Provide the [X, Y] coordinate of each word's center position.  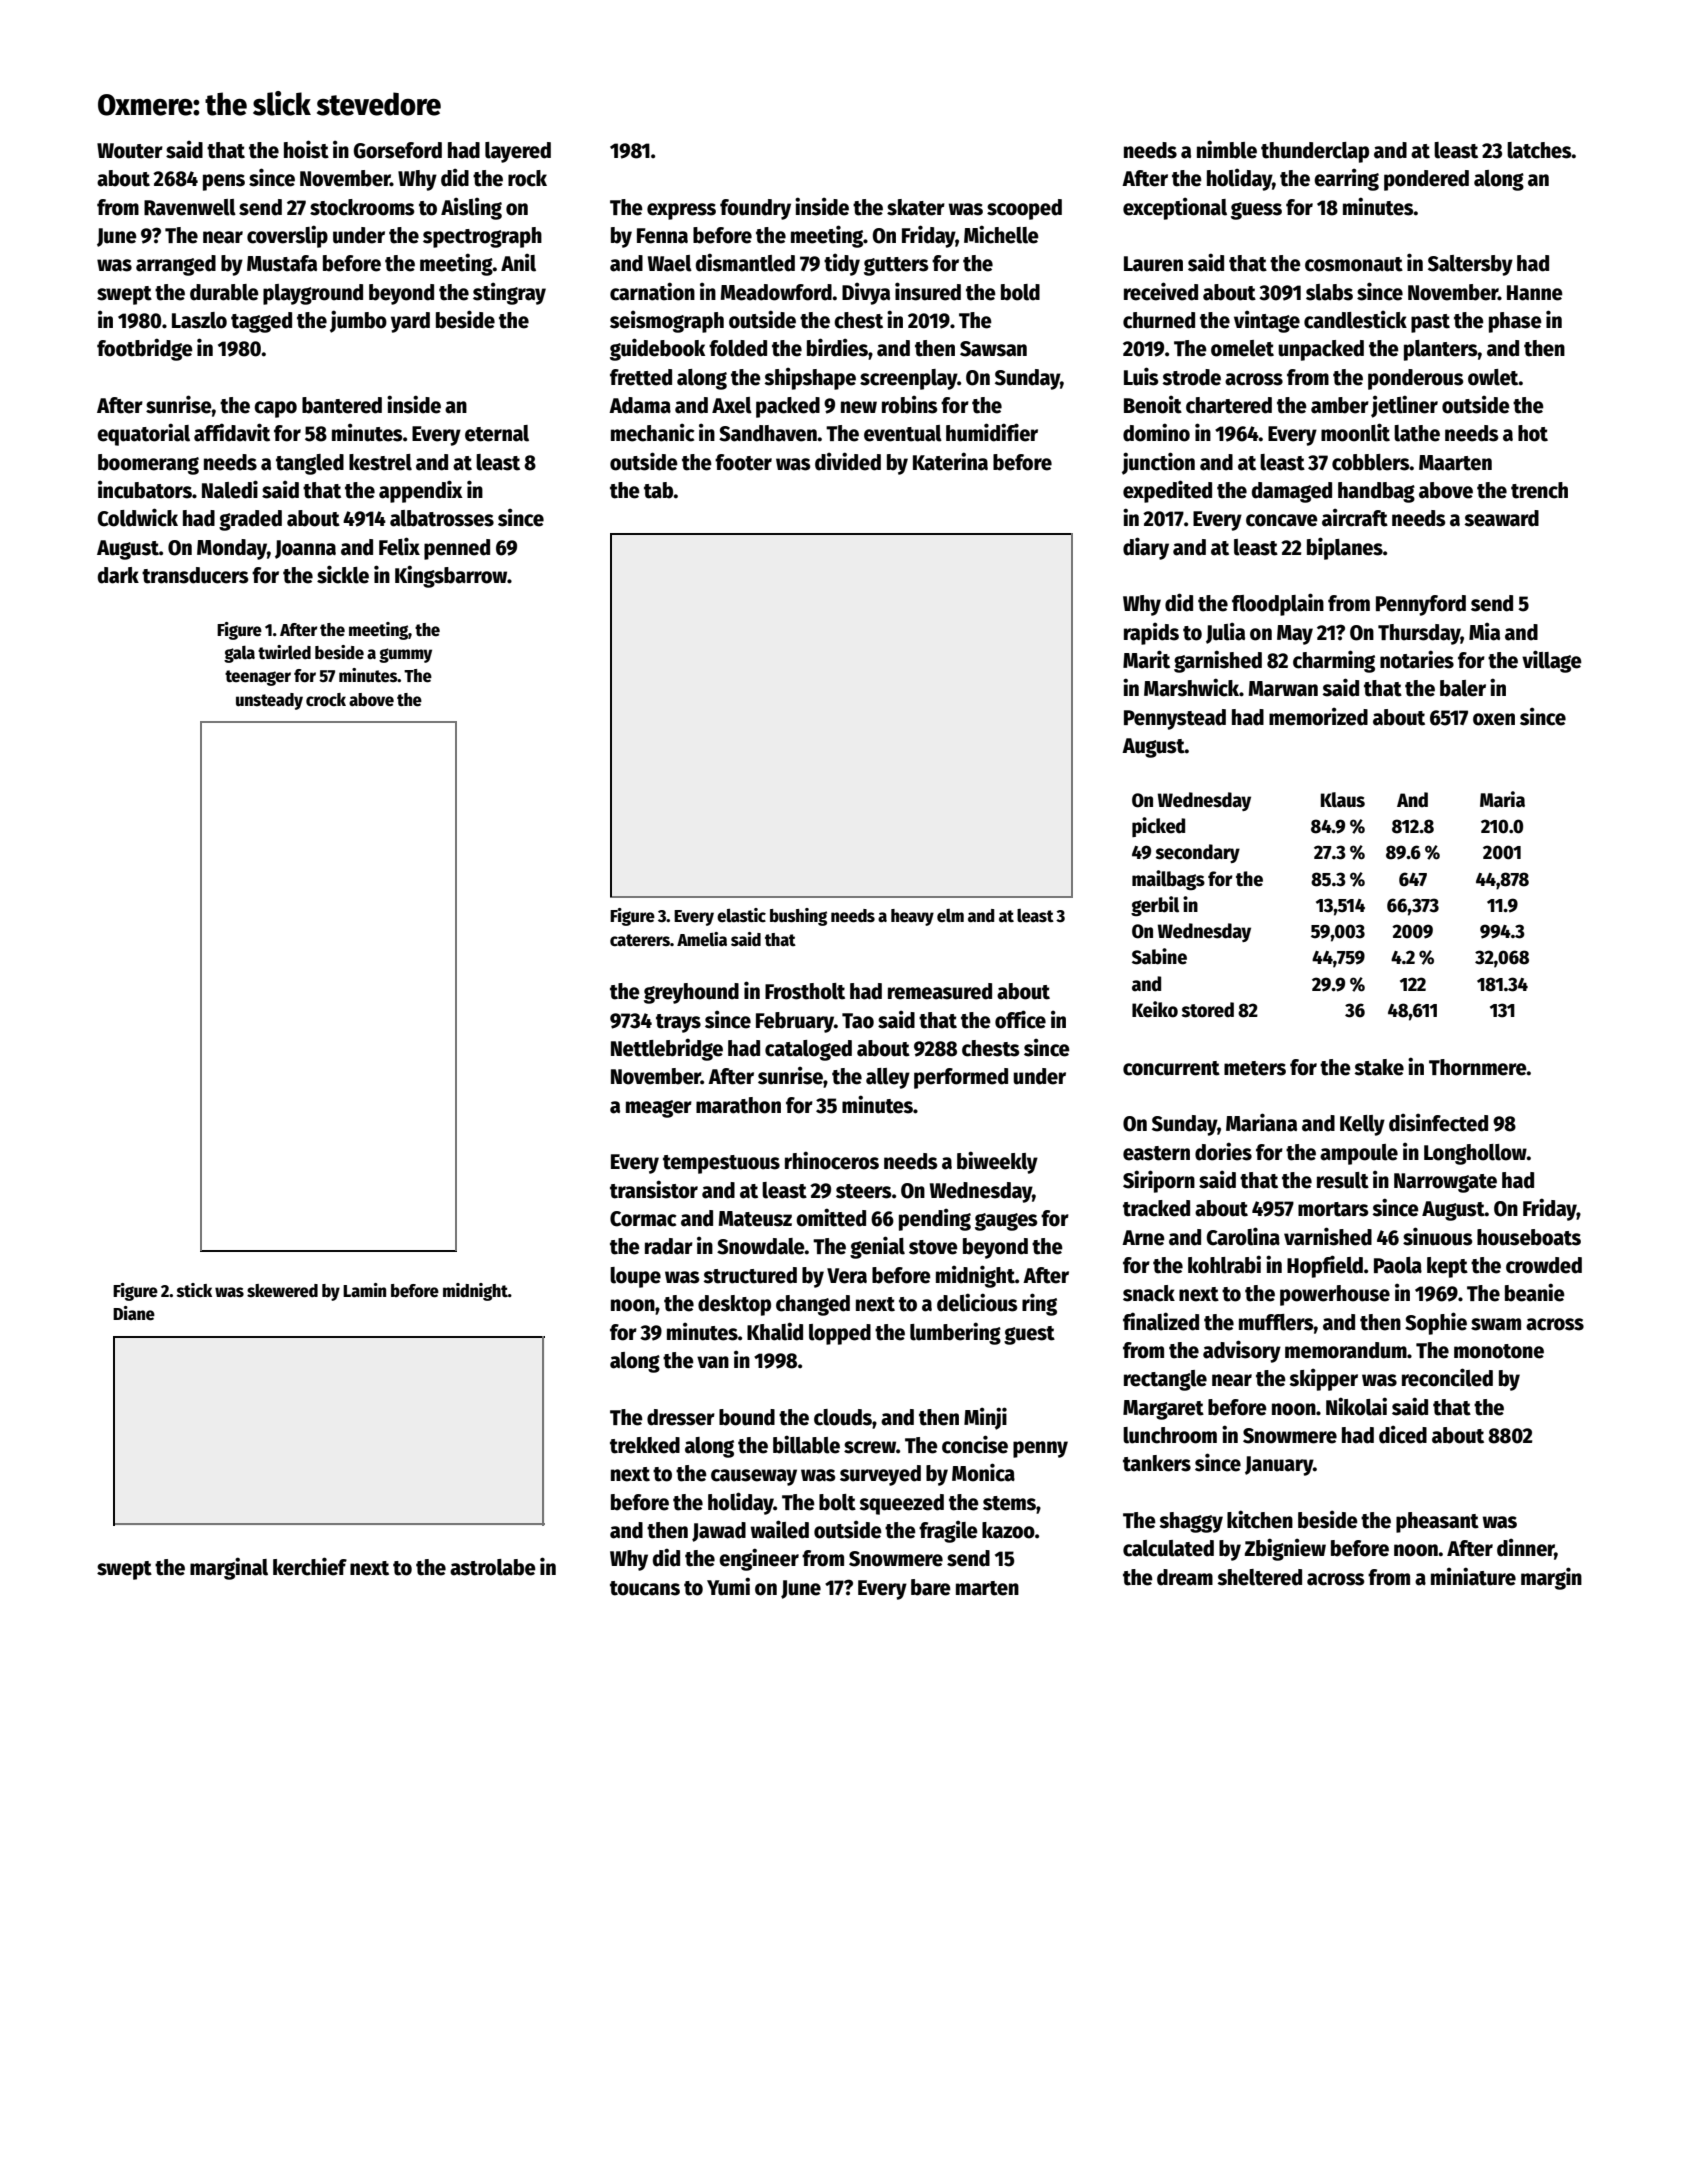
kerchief [310, 1566]
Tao [858, 1021]
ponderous [1416, 379]
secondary [1197, 853]
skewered [282, 1291]
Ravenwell [190, 207]
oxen [1494, 719]
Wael [670, 263]
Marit [1146, 659]
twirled [284, 652]
